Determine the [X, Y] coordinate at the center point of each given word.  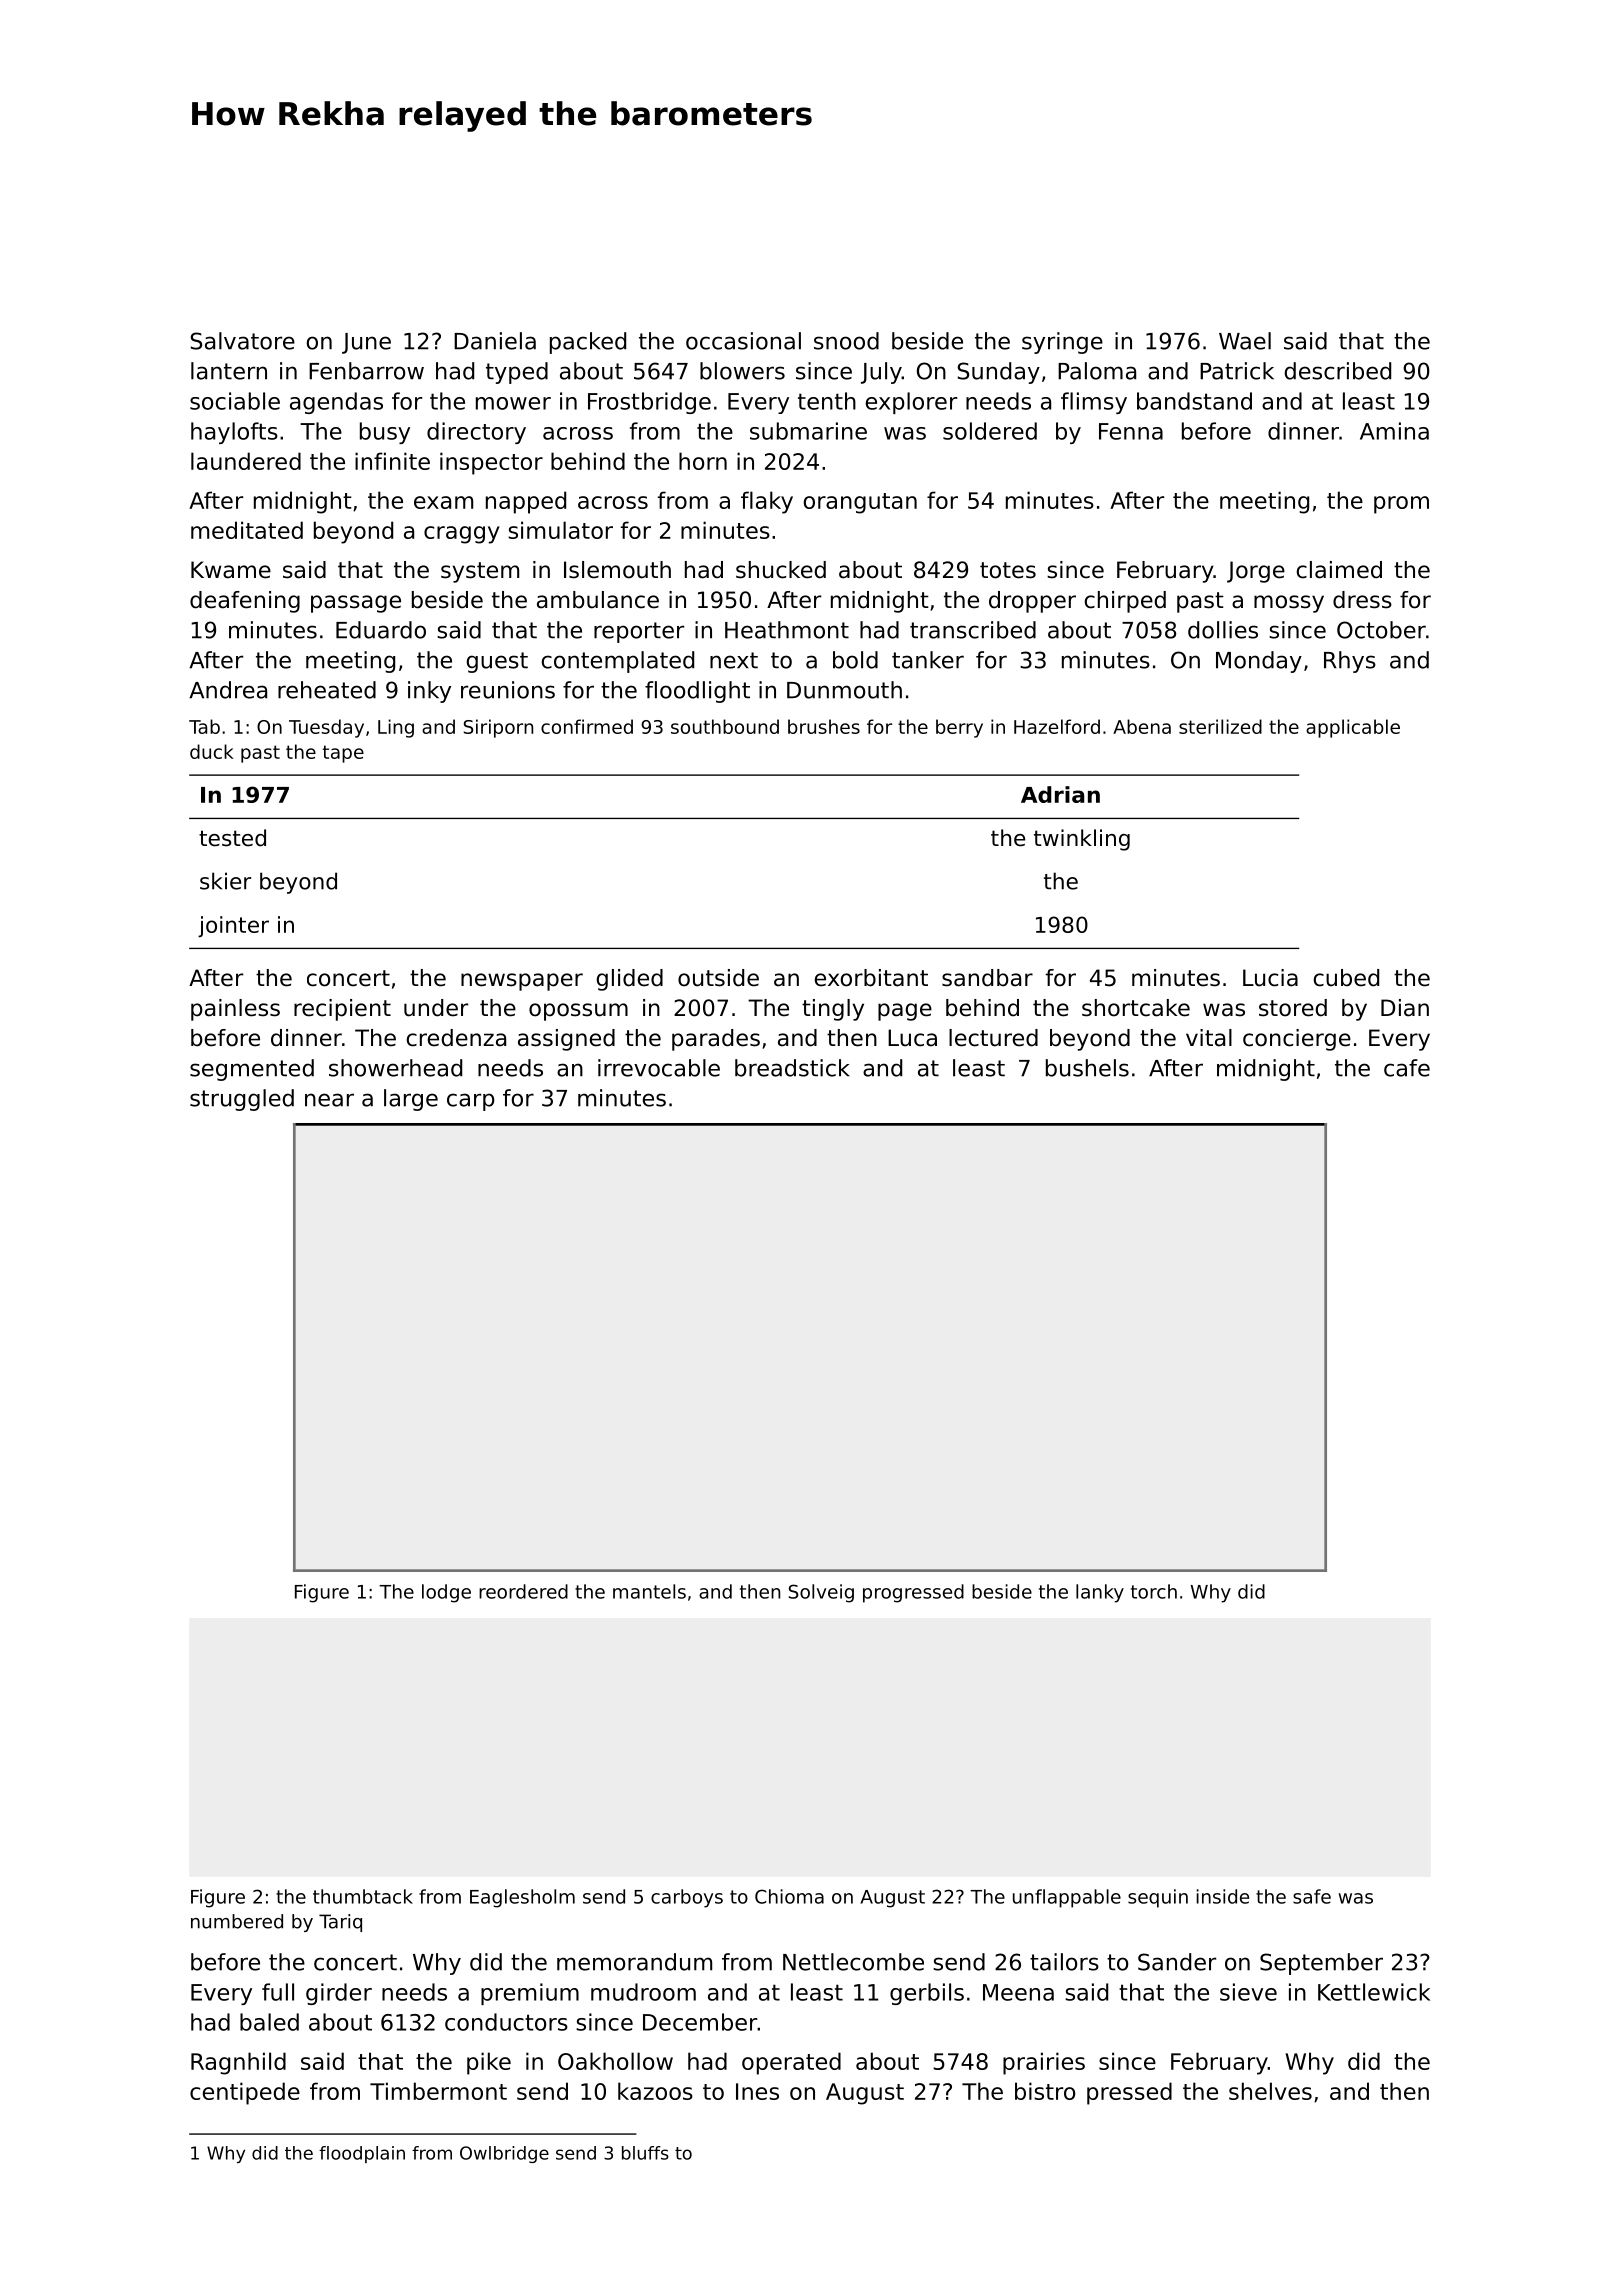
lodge [446, 1593]
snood [846, 341]
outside [718, 978]
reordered [523, 1591]
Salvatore [243, 341]
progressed [913, 1593]
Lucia [1270, 978]
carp [471, 1102]
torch [1154, 1591]
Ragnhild [238, 2063]
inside [1222, 1896]
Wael [1245, 341]
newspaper [522, 982]
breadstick [792, 1068]
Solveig [821, 1593]
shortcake [1136, 1008]
